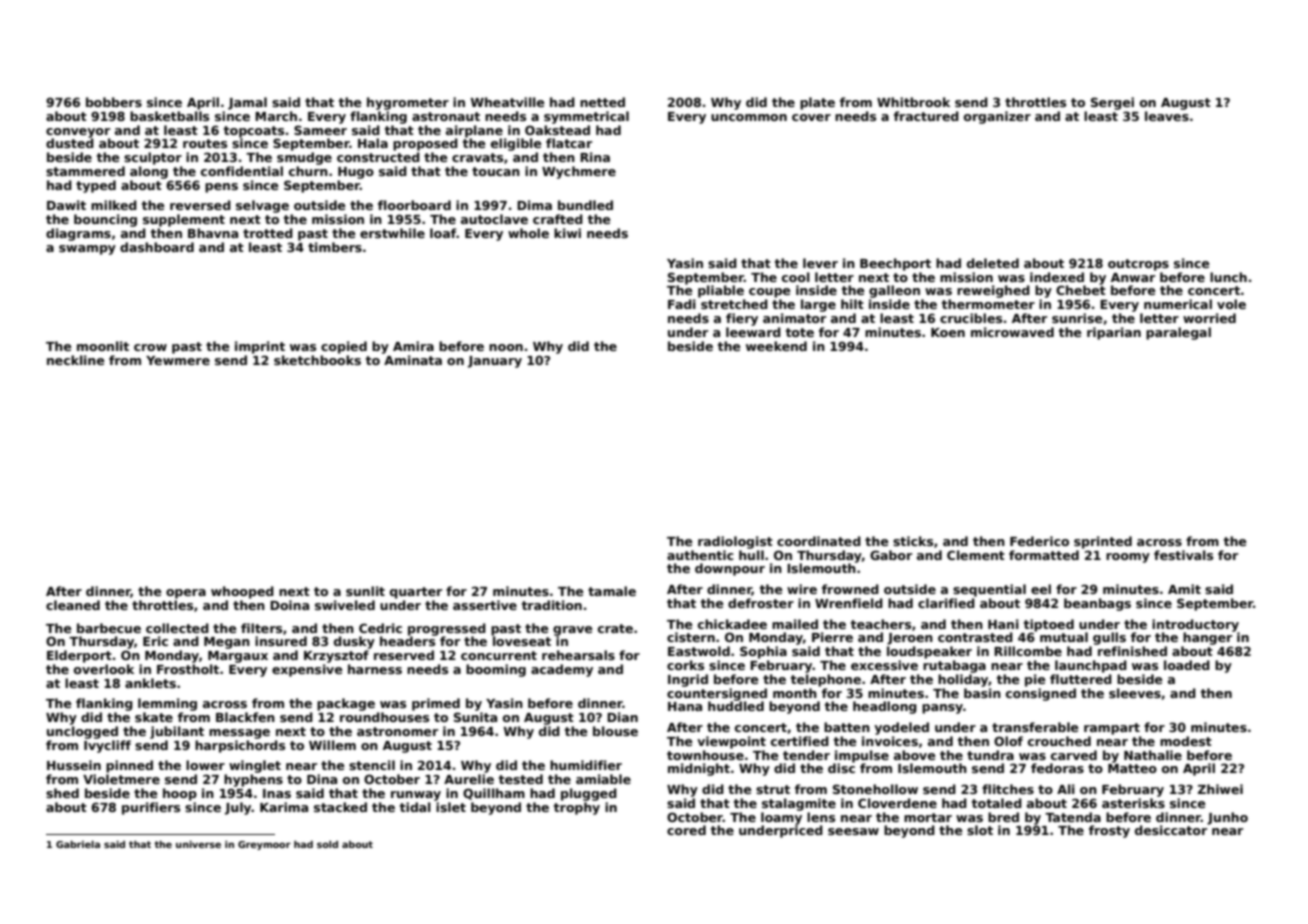  What do you see at coordinates (1207, 638) in the screenshot?
I see `hanger` at bounding box center [1207, 638].
